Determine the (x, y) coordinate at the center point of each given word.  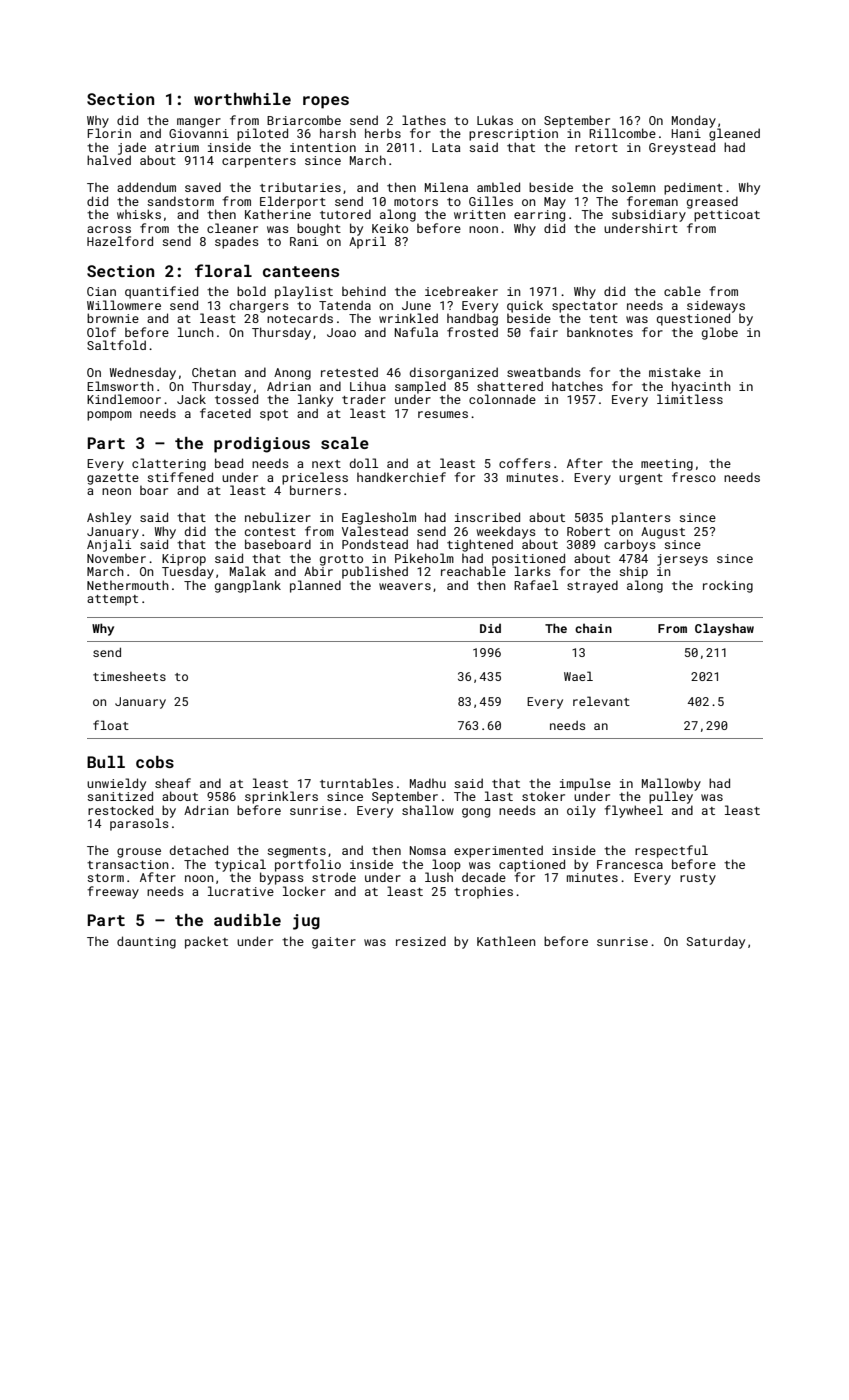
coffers (525, 463)
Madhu (428, 783)
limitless (690, 399)
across (109, 229)
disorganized (454, 373)
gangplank (248, 586)
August (663, 533)
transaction (128, 864)
